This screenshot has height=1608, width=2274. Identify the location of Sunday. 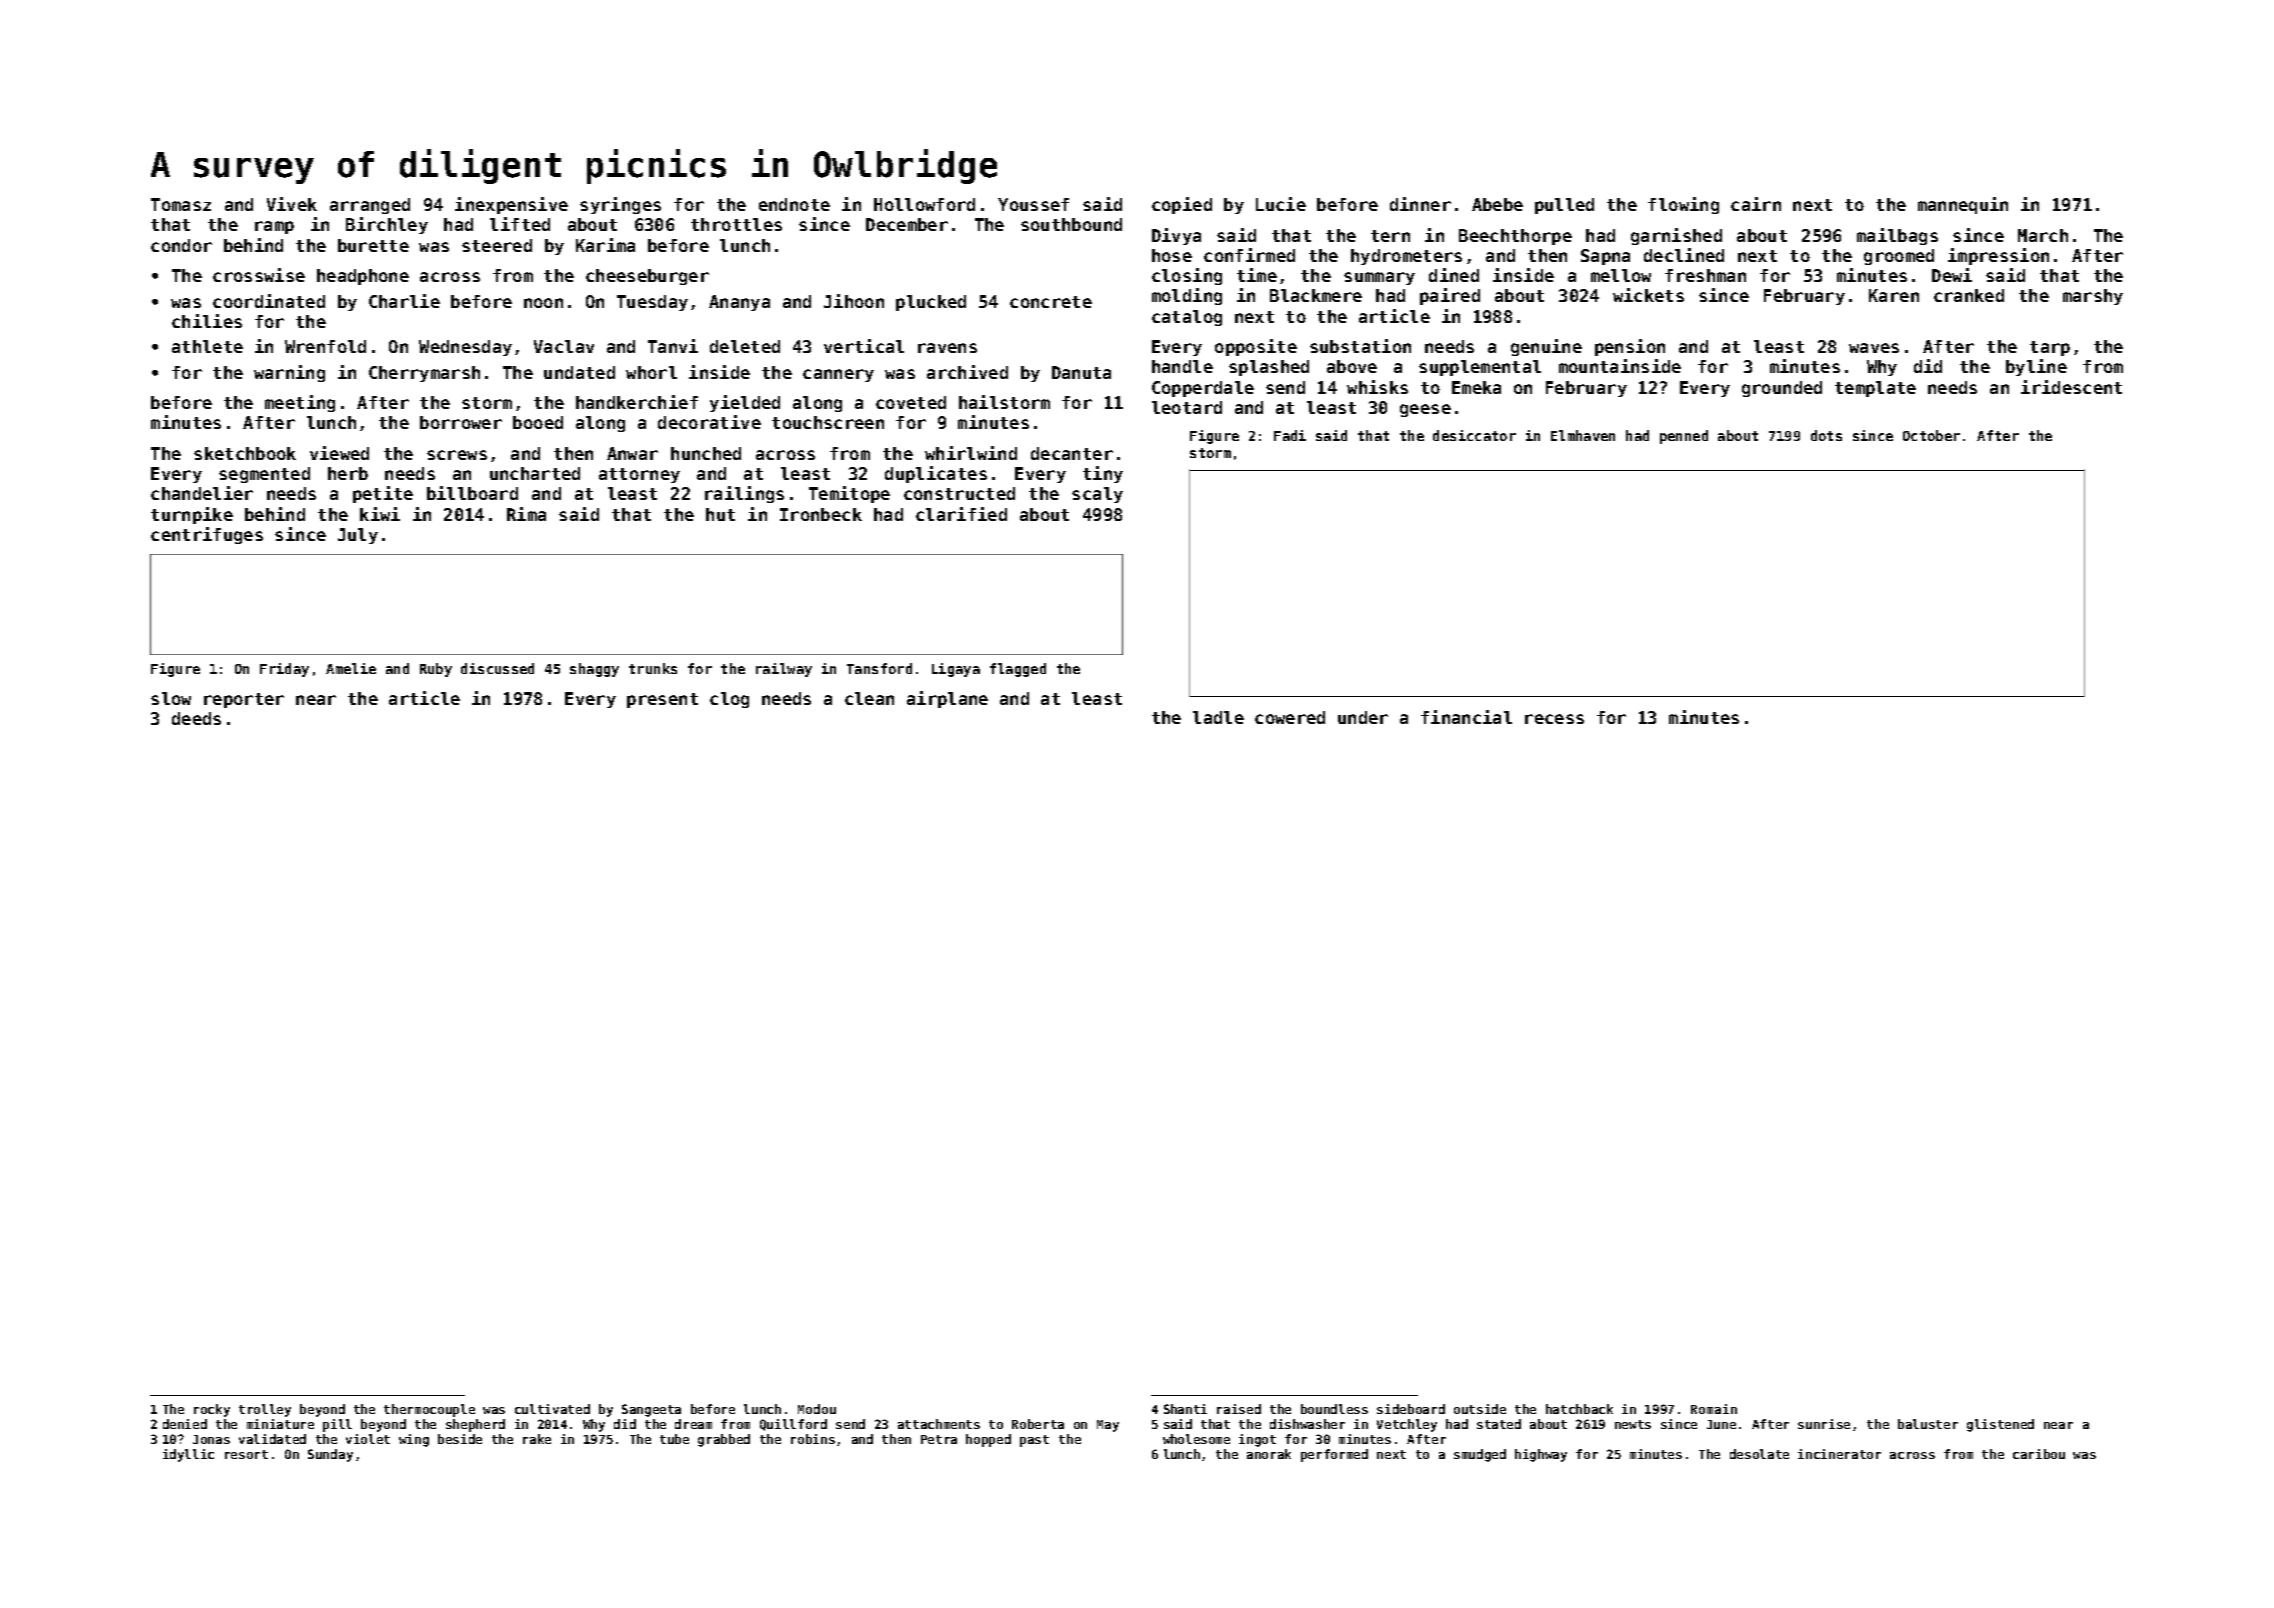
(330, 1455).
